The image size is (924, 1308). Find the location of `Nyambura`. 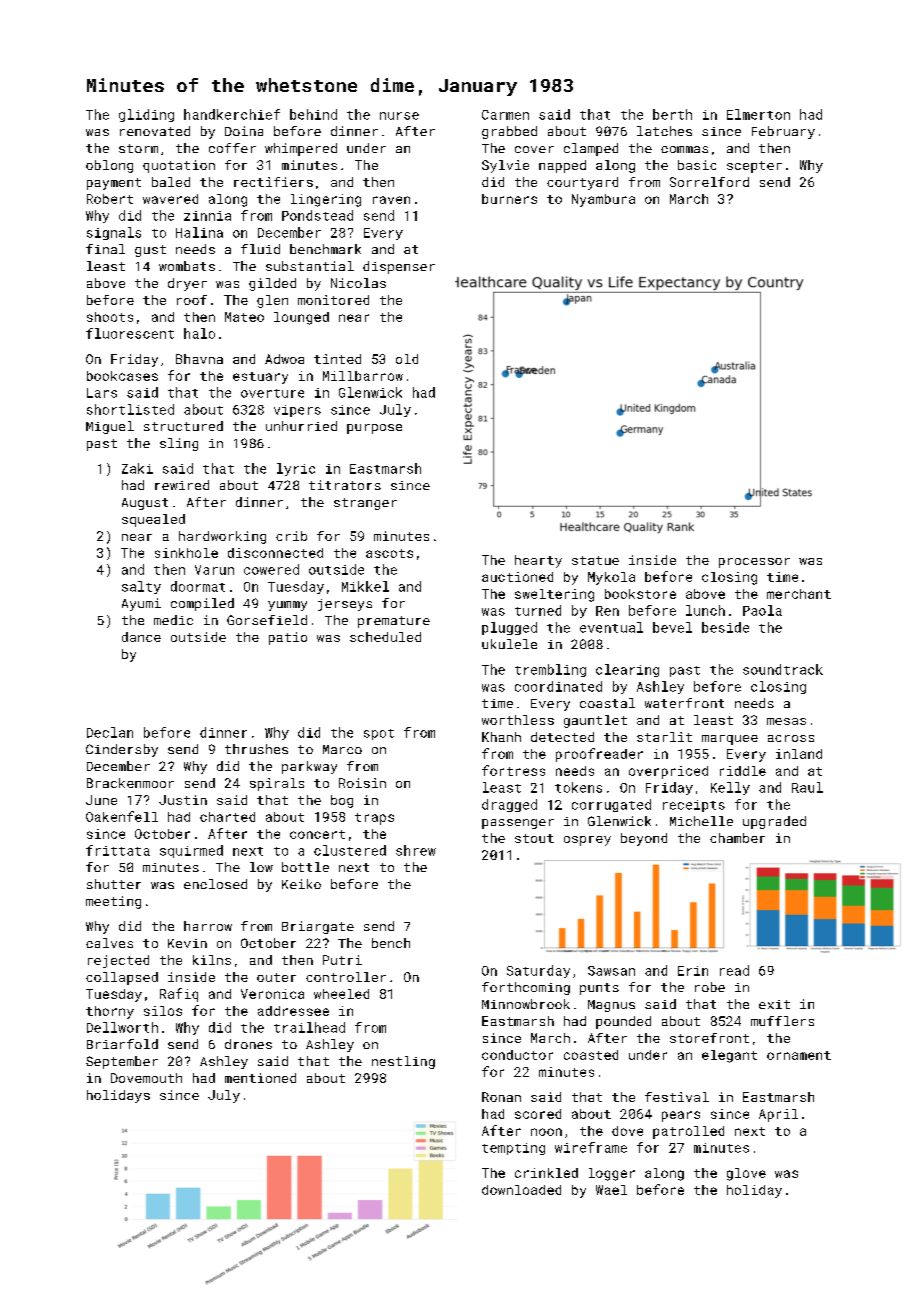

Nyambura is located at coordinates (603, 200).
